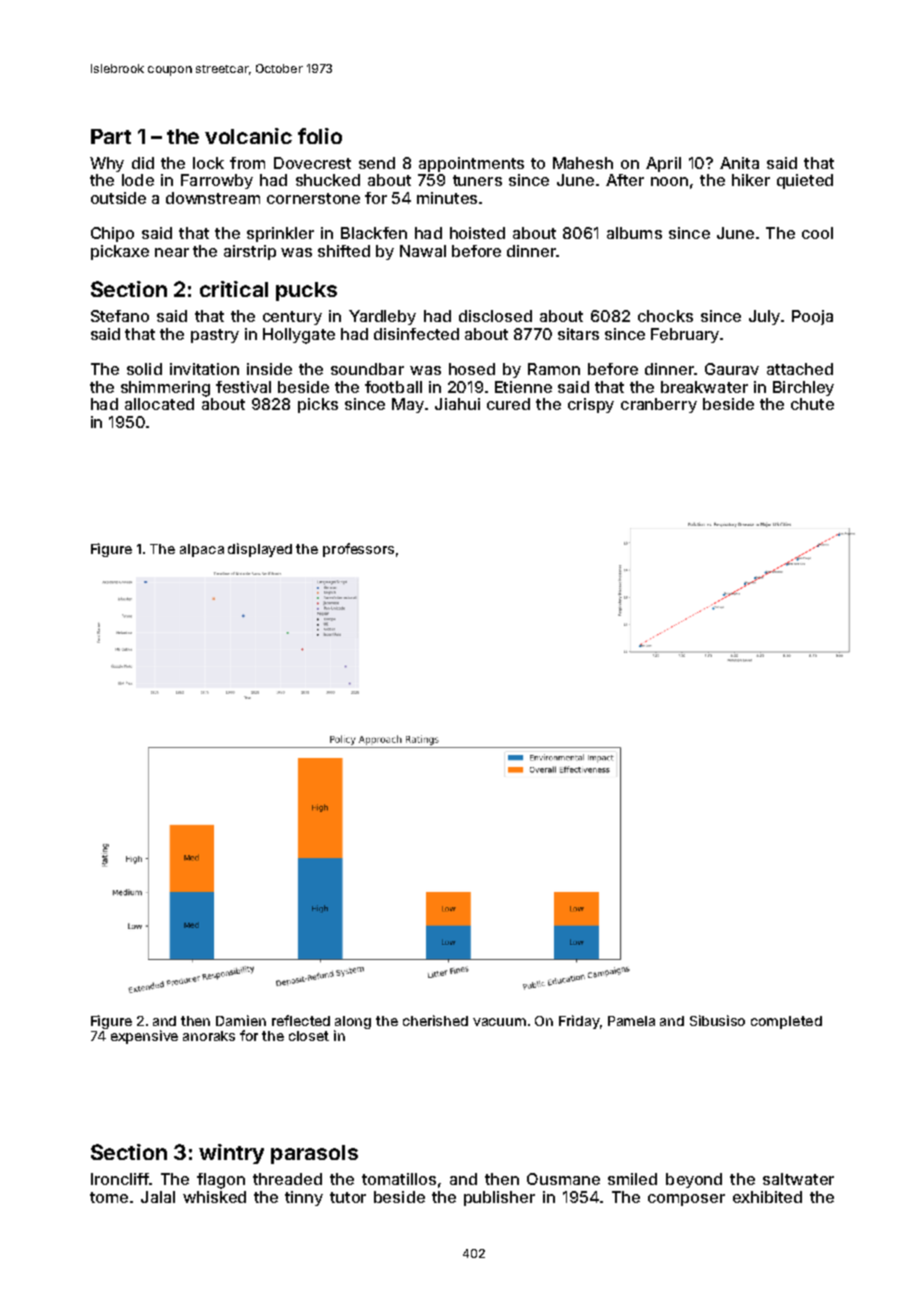 The height and width of the page is (1308, 924). What do you see at coordinates (143, 163) in the page?
I see `did` at bounding box center [143, 163].
